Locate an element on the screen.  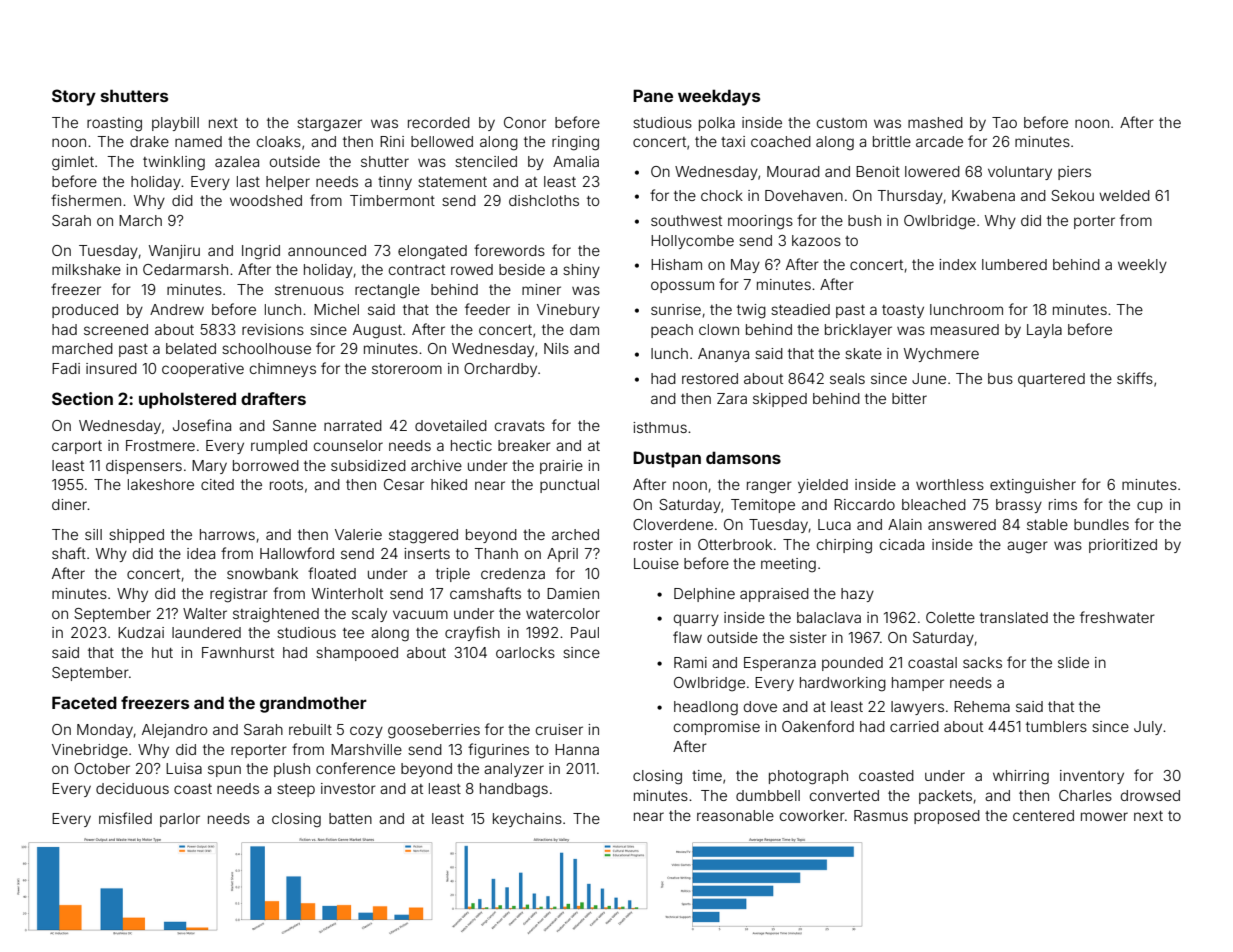
Pane is located at coordinates (653, 95).
